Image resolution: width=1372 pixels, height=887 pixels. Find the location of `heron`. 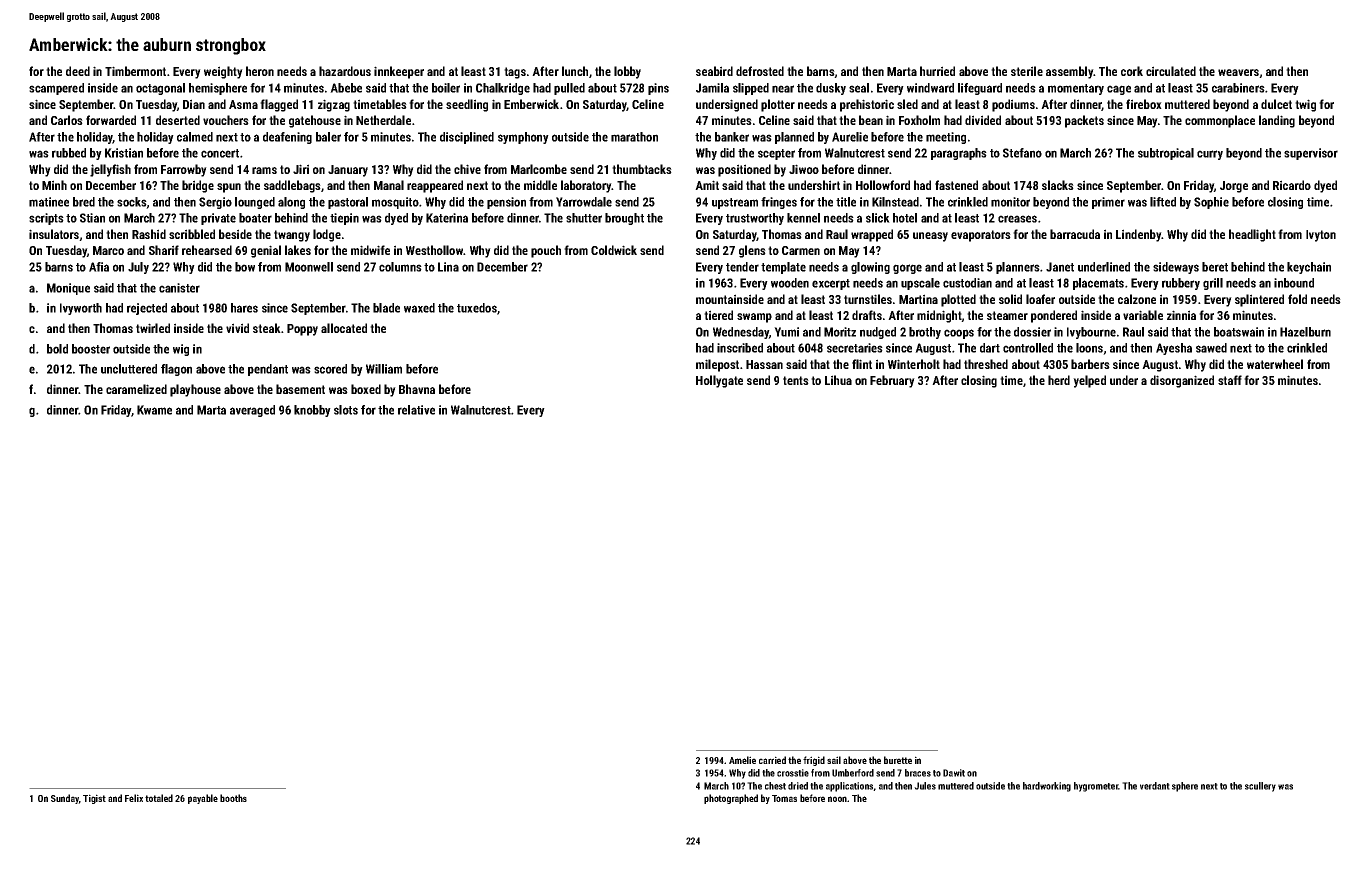

heron is located at coordinates (260, 71).
